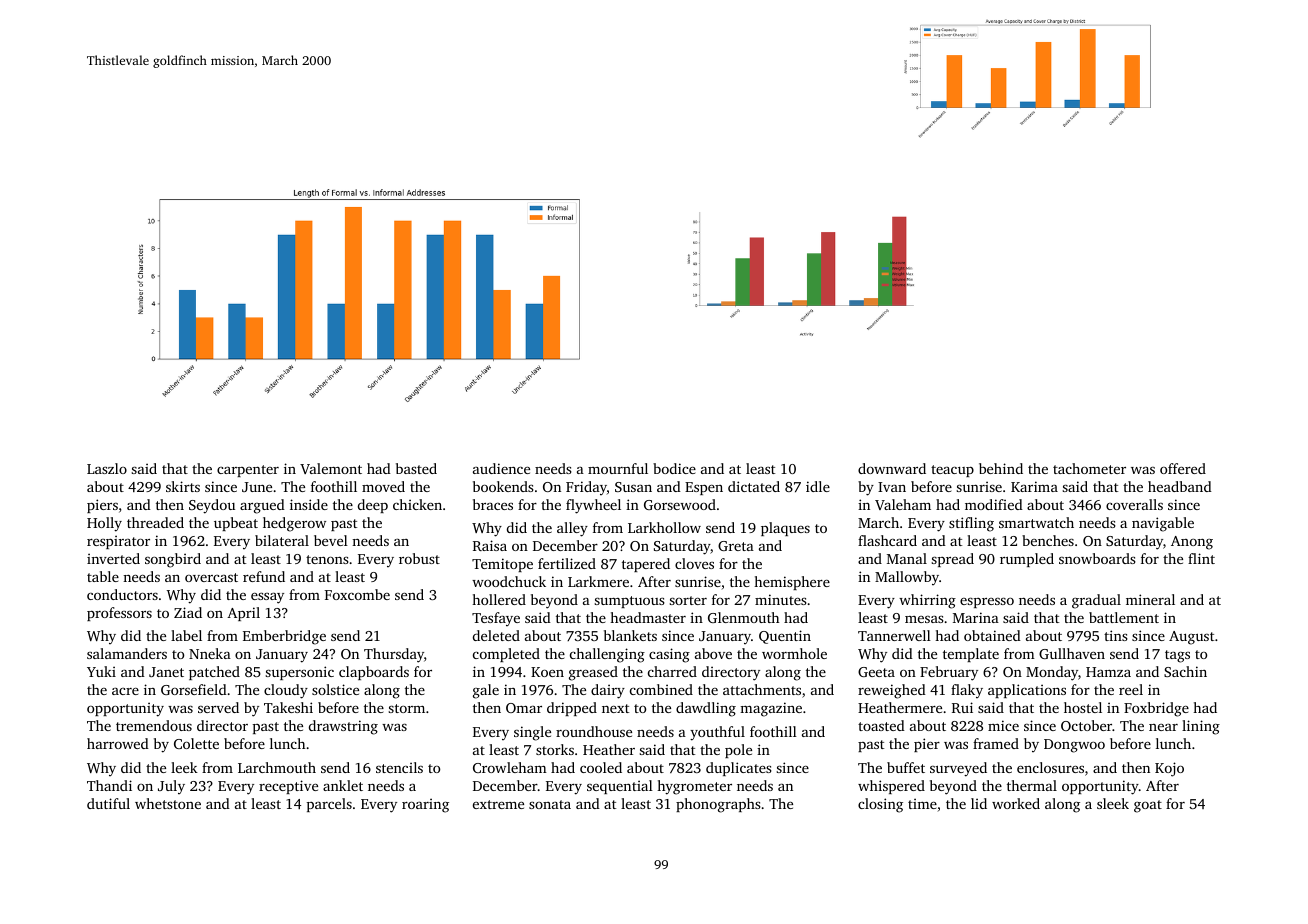 This document has height=924, width=1308. I want to click on clapboards, so click(374, 673).
